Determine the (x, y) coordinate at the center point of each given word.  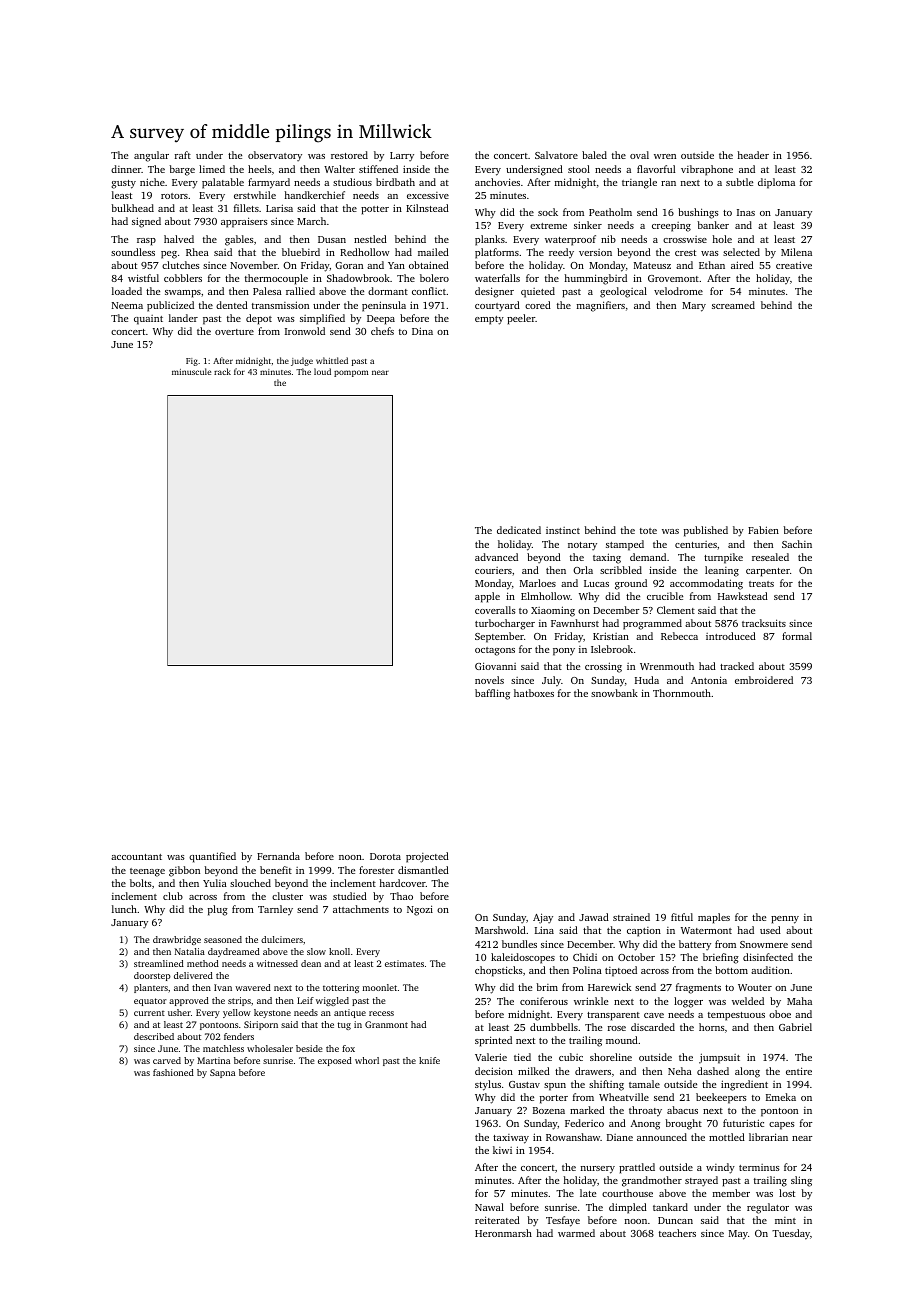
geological (623, 292)
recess (381, 1013)
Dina (422, 331)
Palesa (267, 291)
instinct (563, 530)
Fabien (763, 530)
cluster (287, 896)
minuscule (191, 371)
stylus (488, 1085)
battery (695, 945)
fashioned (173, 1072)
